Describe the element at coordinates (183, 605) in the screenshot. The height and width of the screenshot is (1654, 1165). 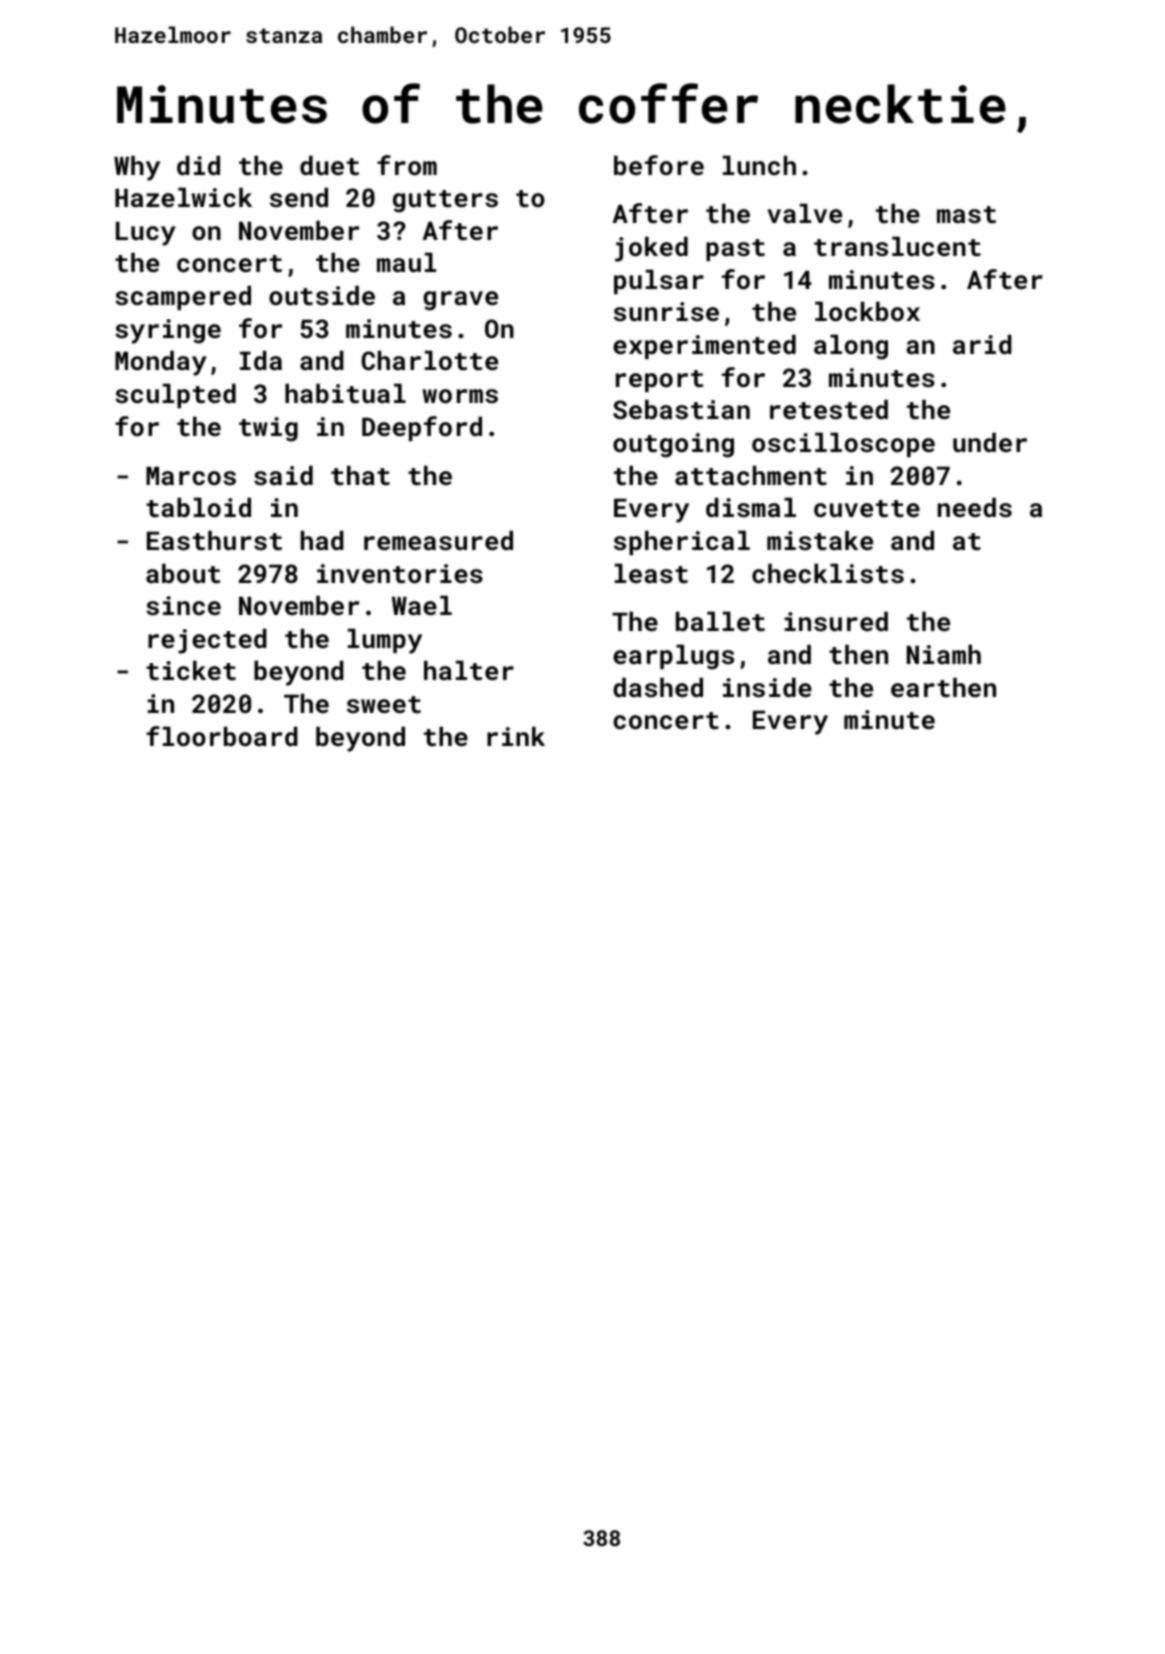
I see `since` at that location.
